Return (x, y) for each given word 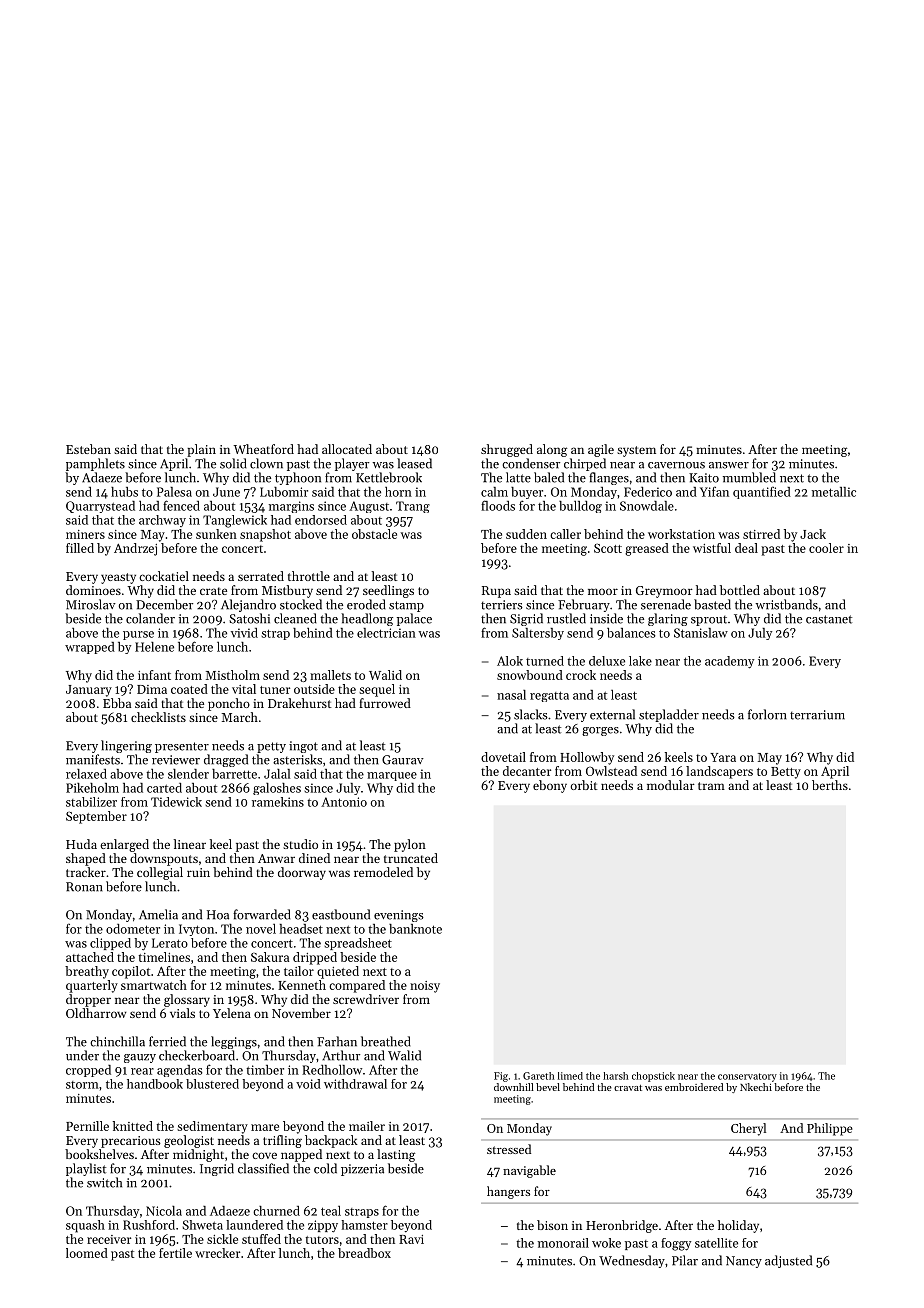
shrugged (507, 450)
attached (90, 957)
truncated (411, 858)
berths (830, 785)
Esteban (88, 449)
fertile (175, 1253)
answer (729, 465)
